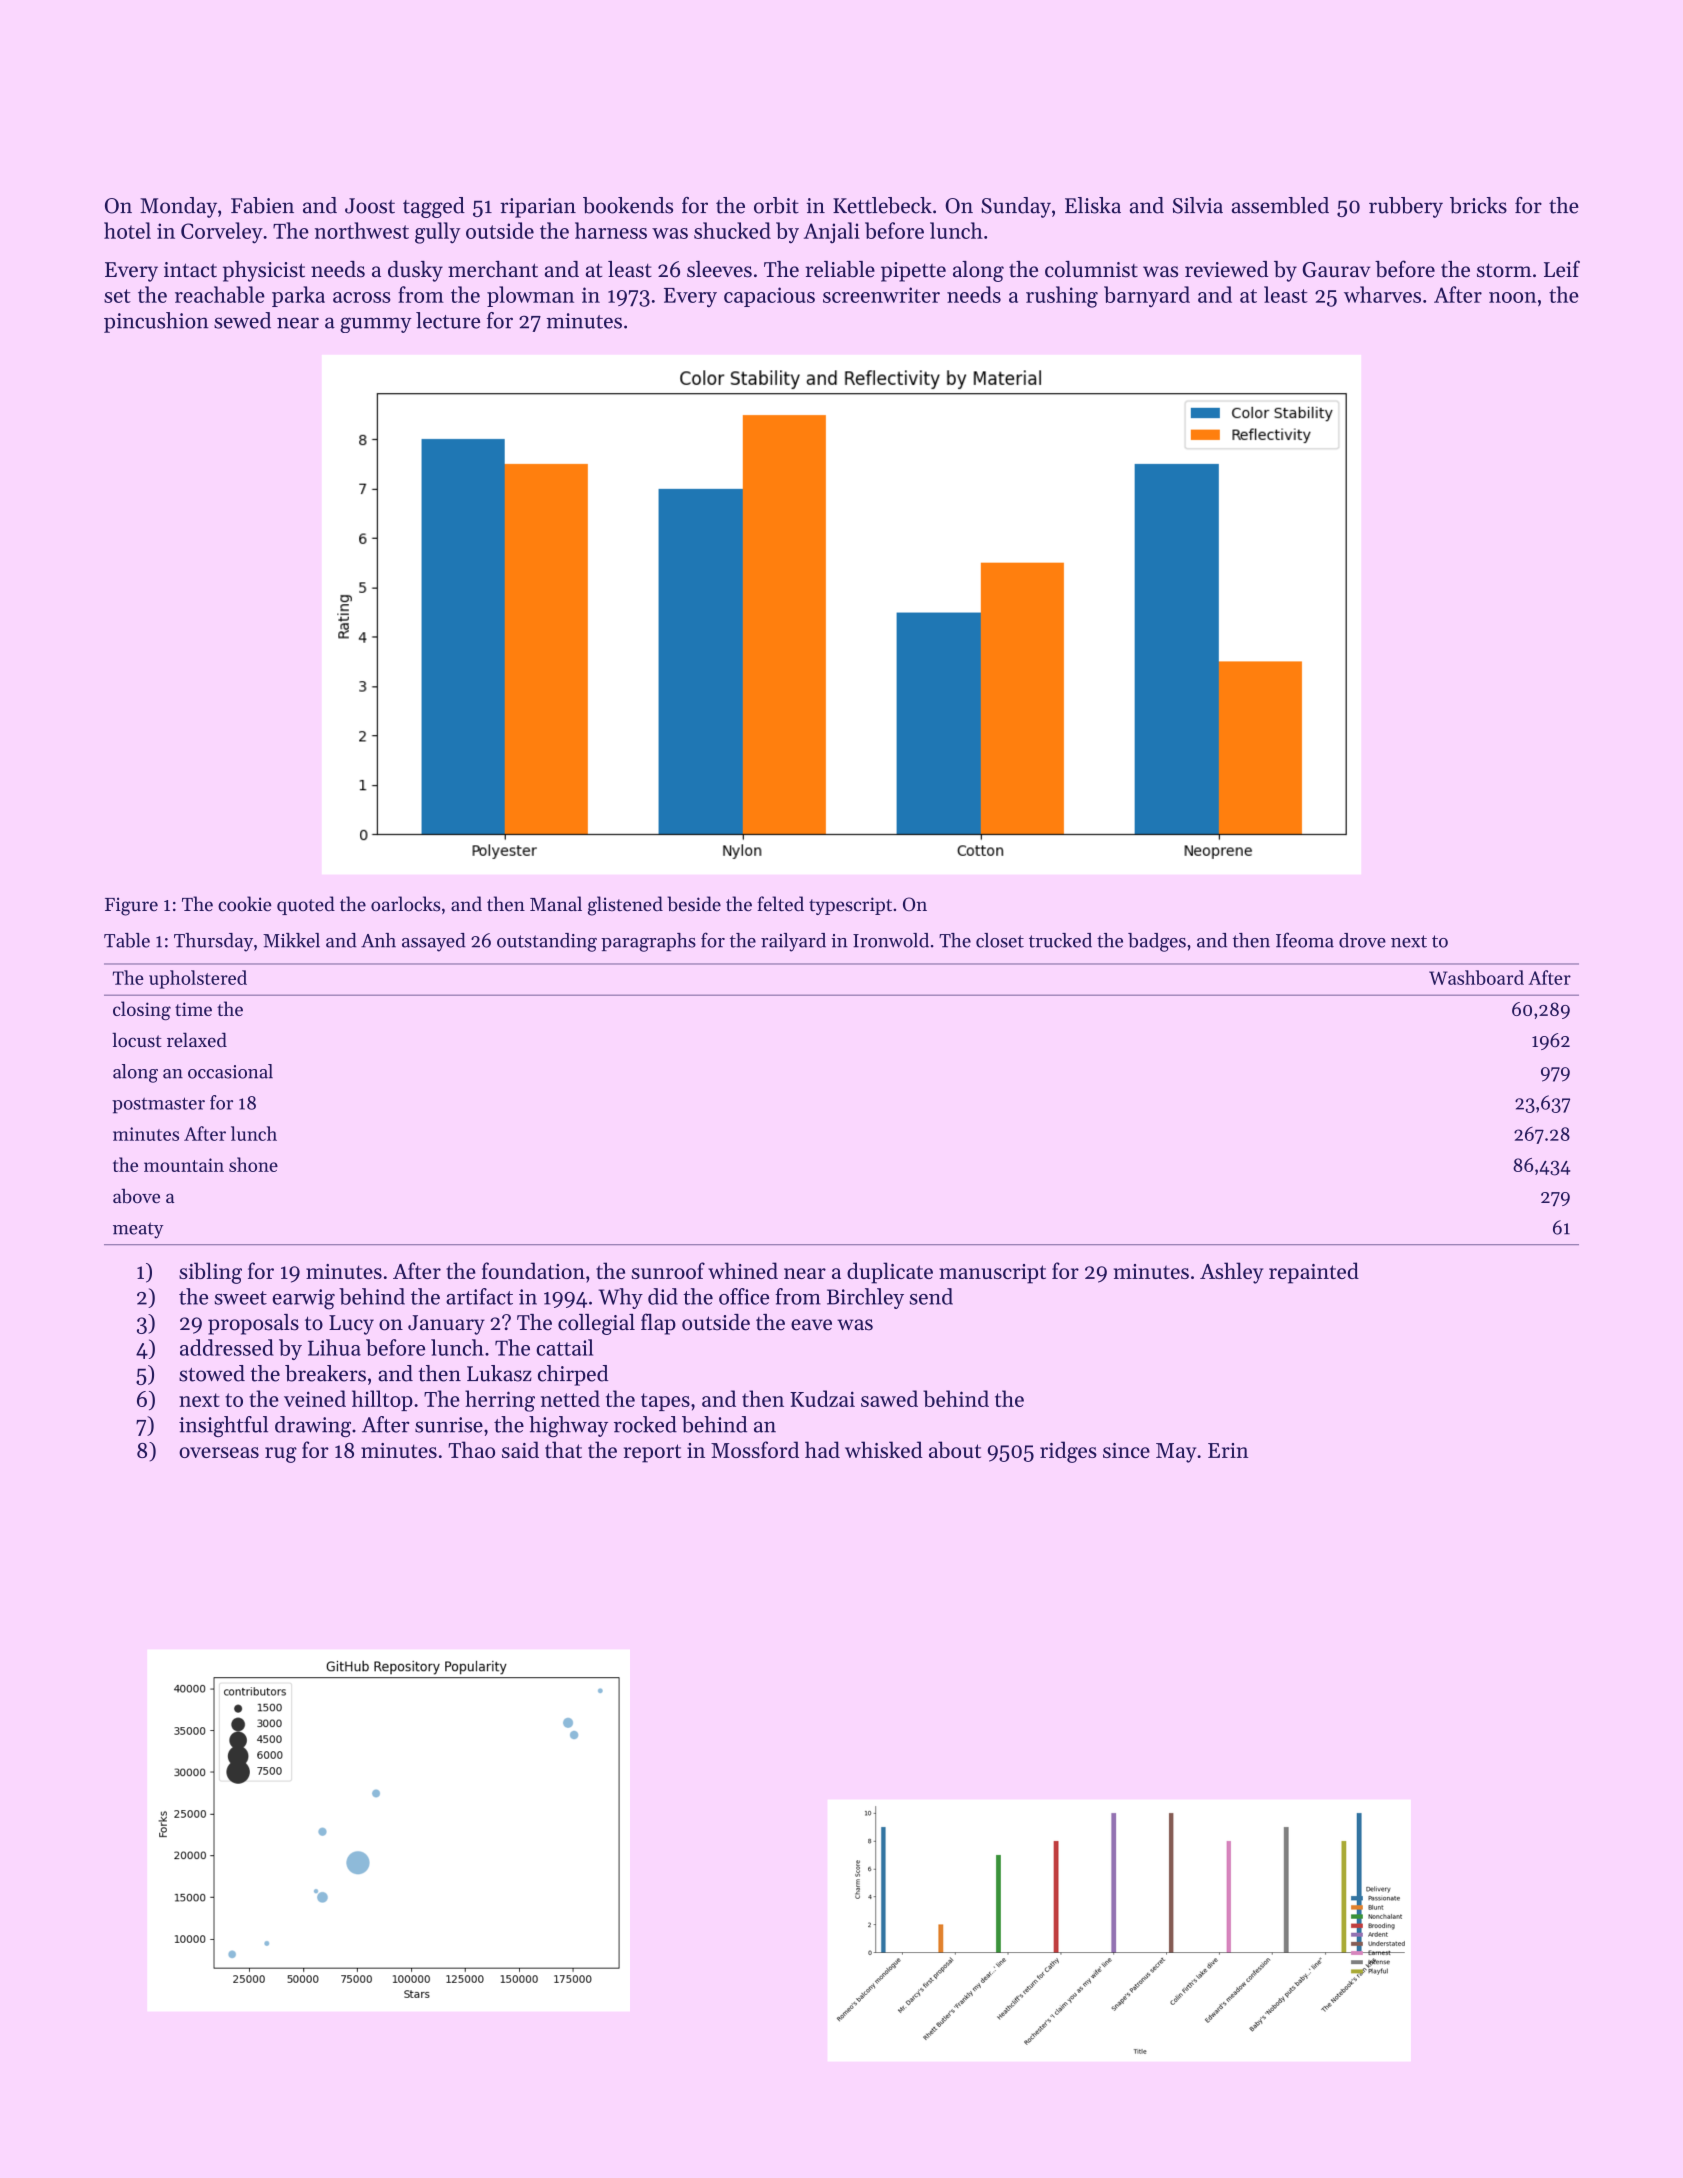 The width and height of the screenshot is (1683, 2178). What do you see at coordinates (1228, 1450) in the screenshot?
I see `Erin` at bounding box center [1228, 1450].
